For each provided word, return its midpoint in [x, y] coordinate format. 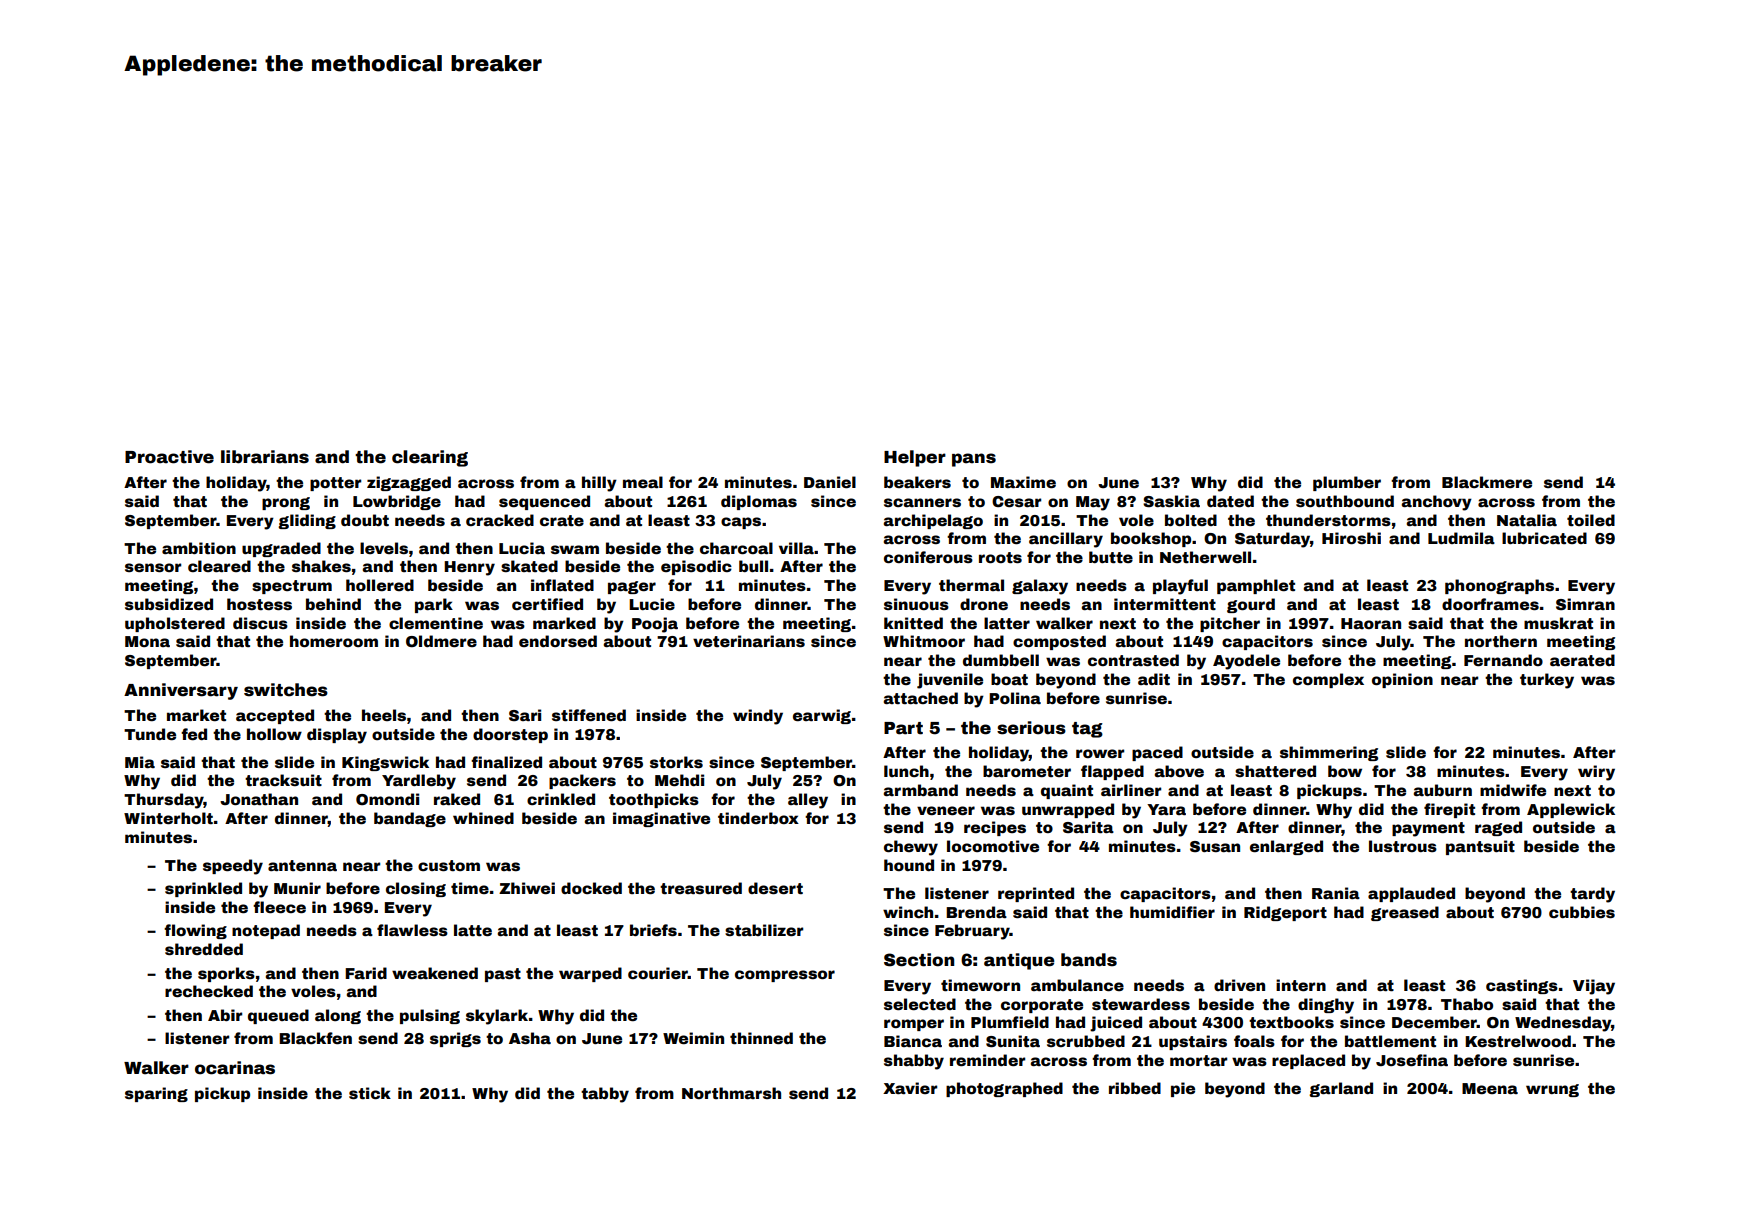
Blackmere [1487, 482]
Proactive [169, 457]
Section [919, 960]
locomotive [993, 846]
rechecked [209, 991]
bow [1345, 771]
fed [194, 734]
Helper [915, 458]
